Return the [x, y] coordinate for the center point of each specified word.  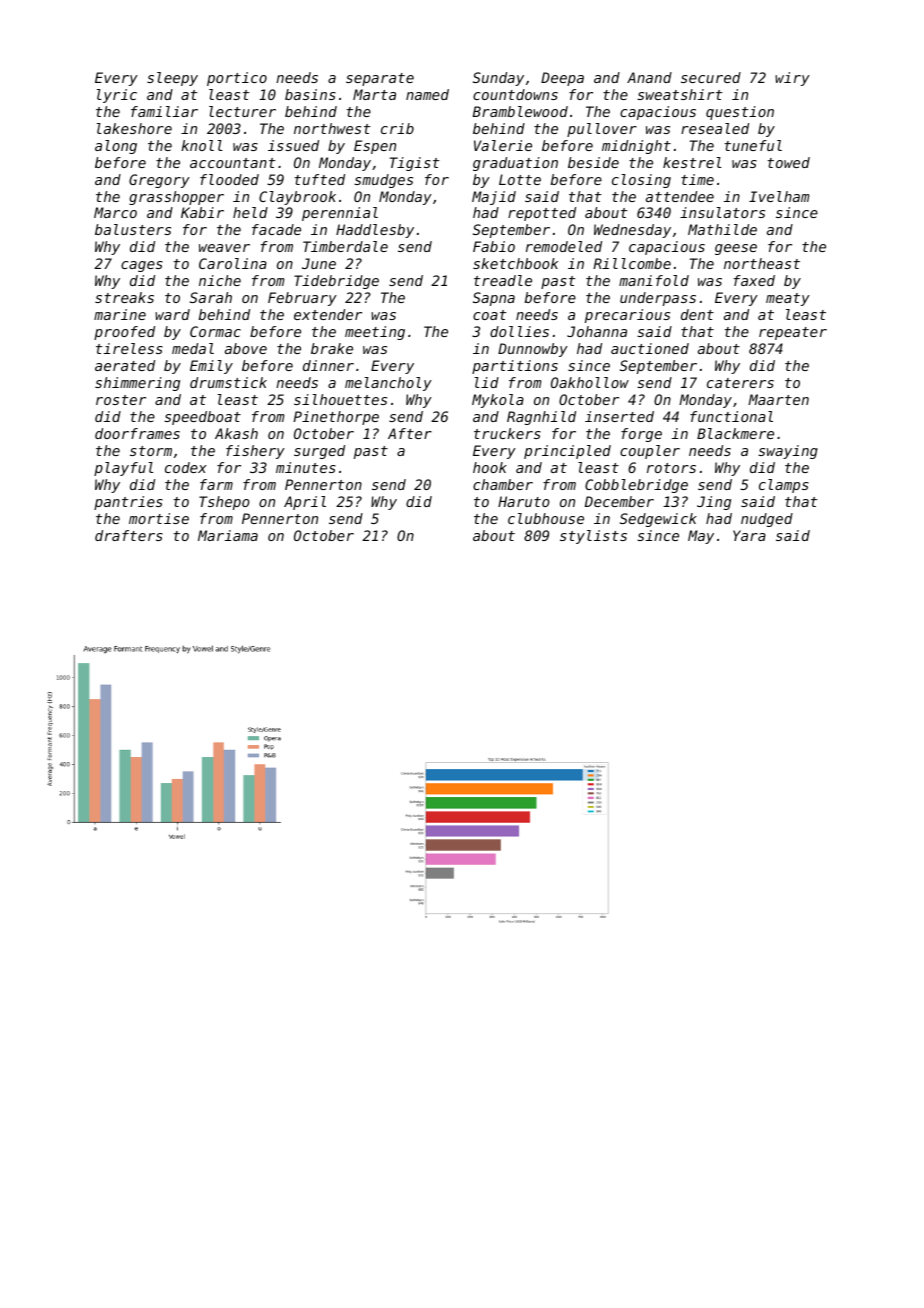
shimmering [137, 384]
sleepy [172, 79]
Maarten [778, 399]
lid [487, 382]
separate [380, 79]
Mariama [228, 535]
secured [711, 77]
